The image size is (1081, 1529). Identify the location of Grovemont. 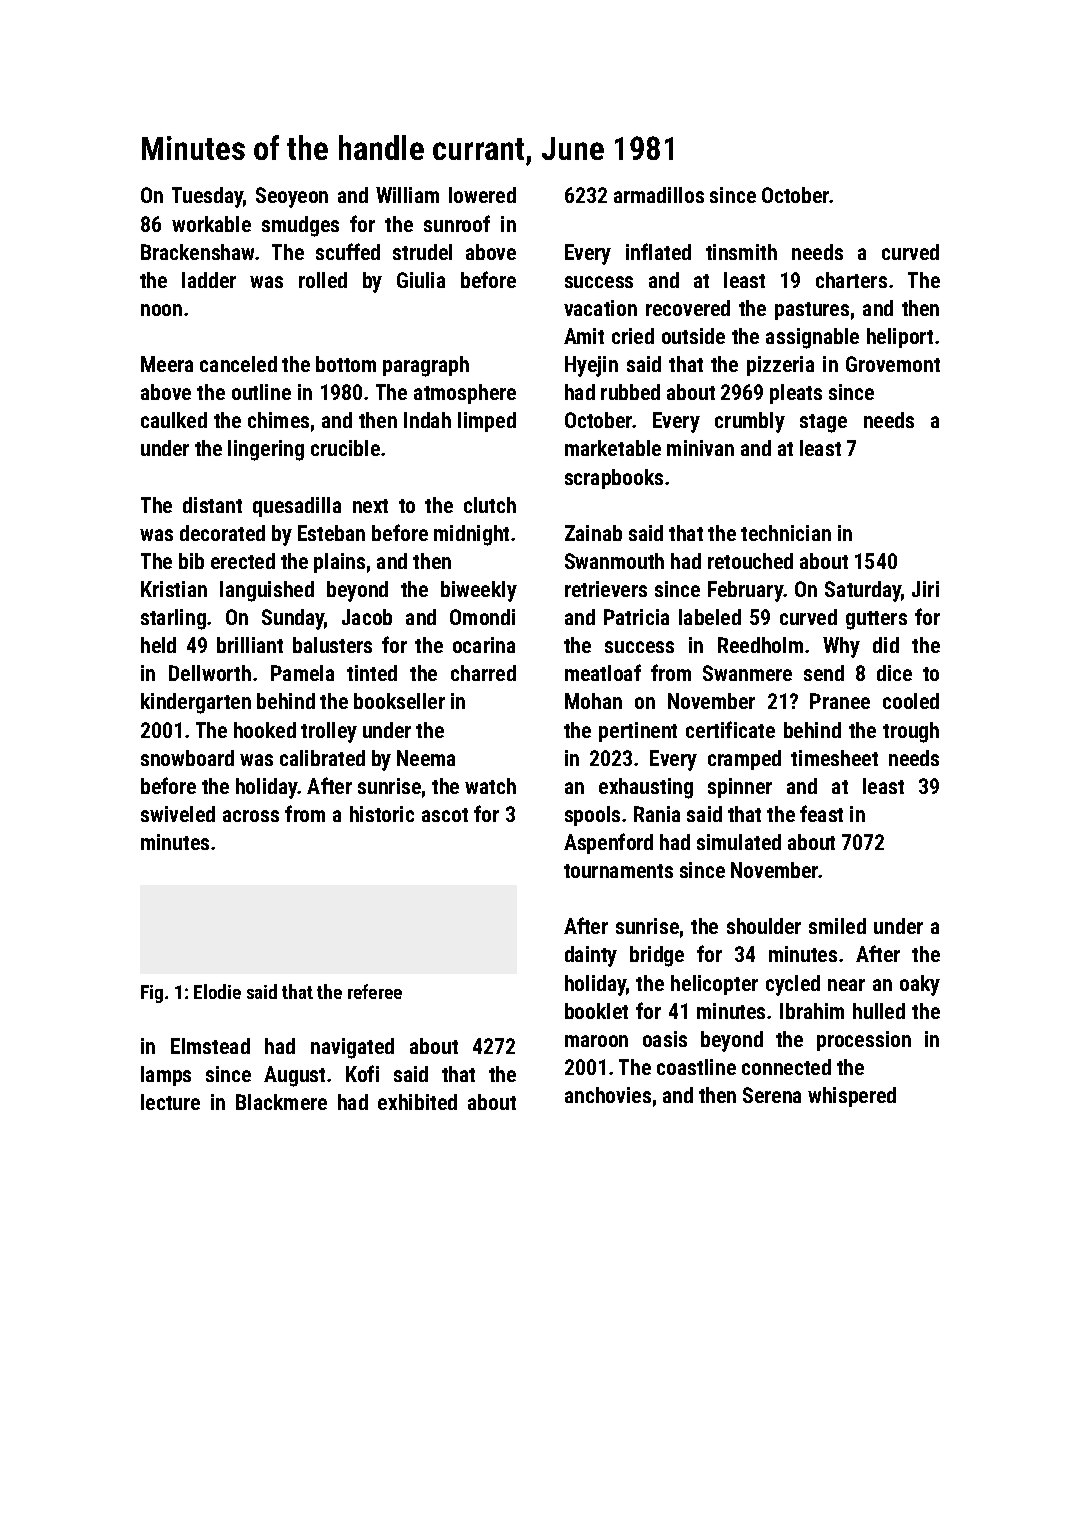
(893, 364).
